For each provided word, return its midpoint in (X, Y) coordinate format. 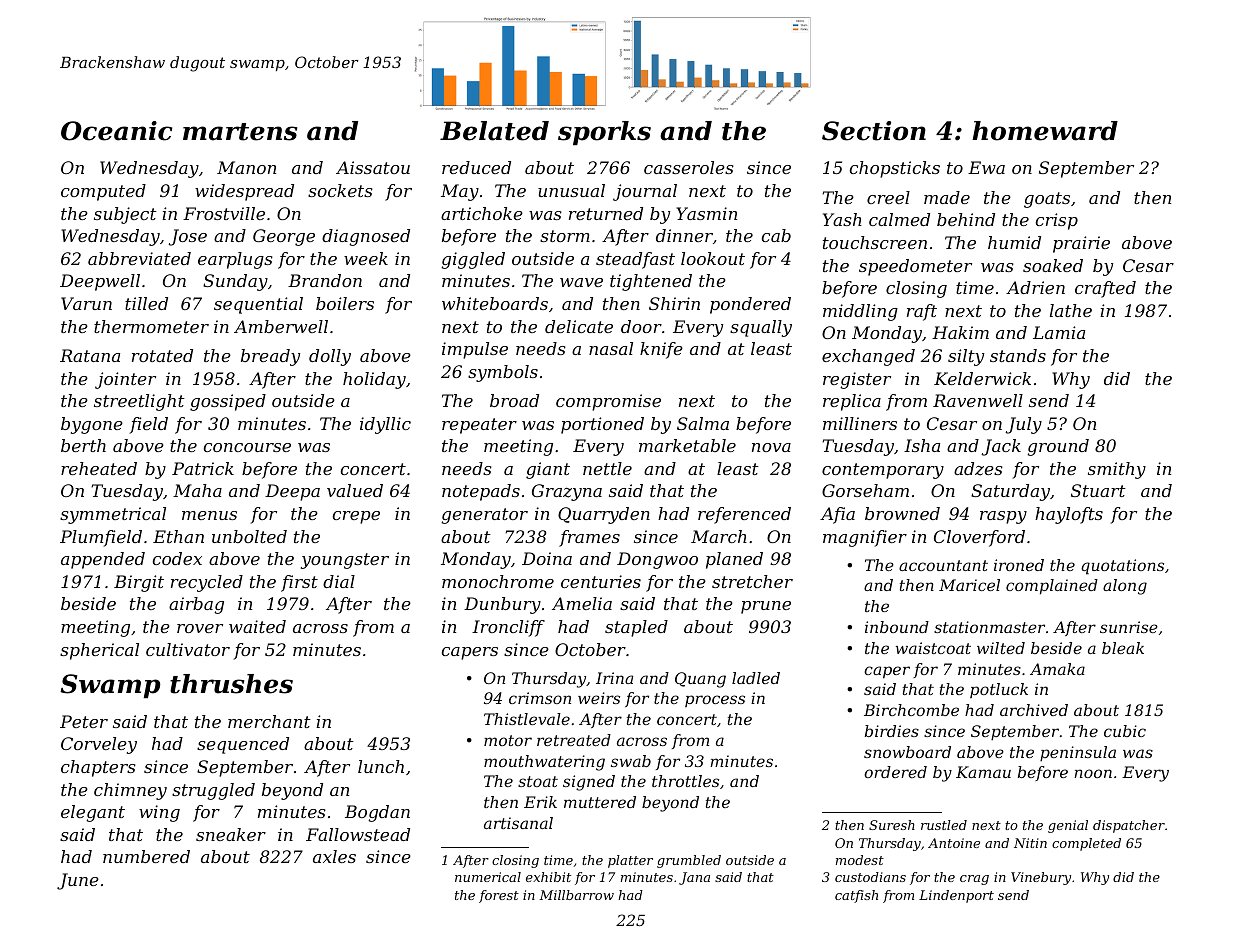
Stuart (1098, 490)
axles (334, 856)
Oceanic (116, 131)
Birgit (139, 583)
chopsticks (895, 169)
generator (484, 516)
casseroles (689, 167)
